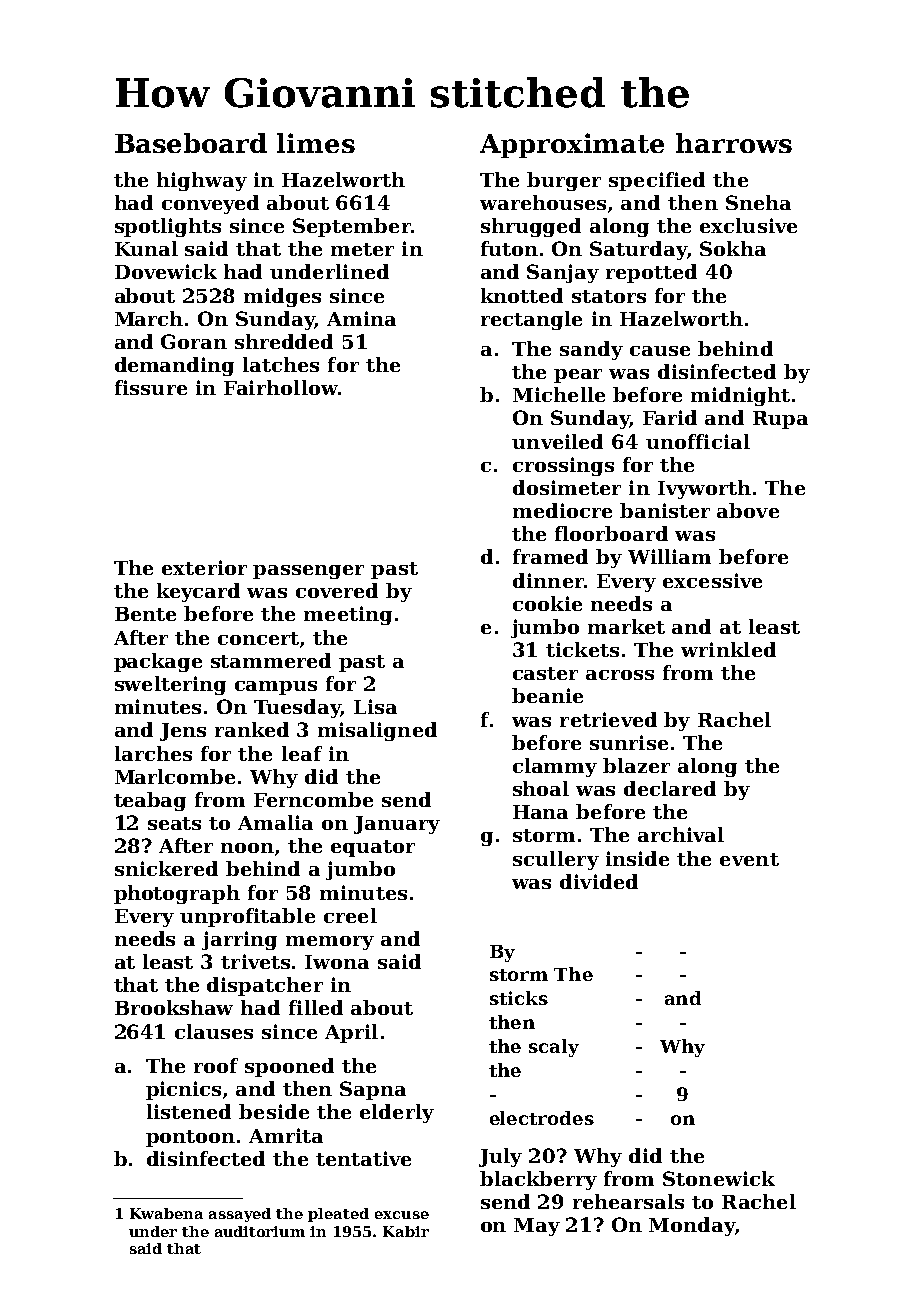 The image size is (924, 1314). Describe the element at coordinates (599, 881) in the image. I see `divided` at that location.
